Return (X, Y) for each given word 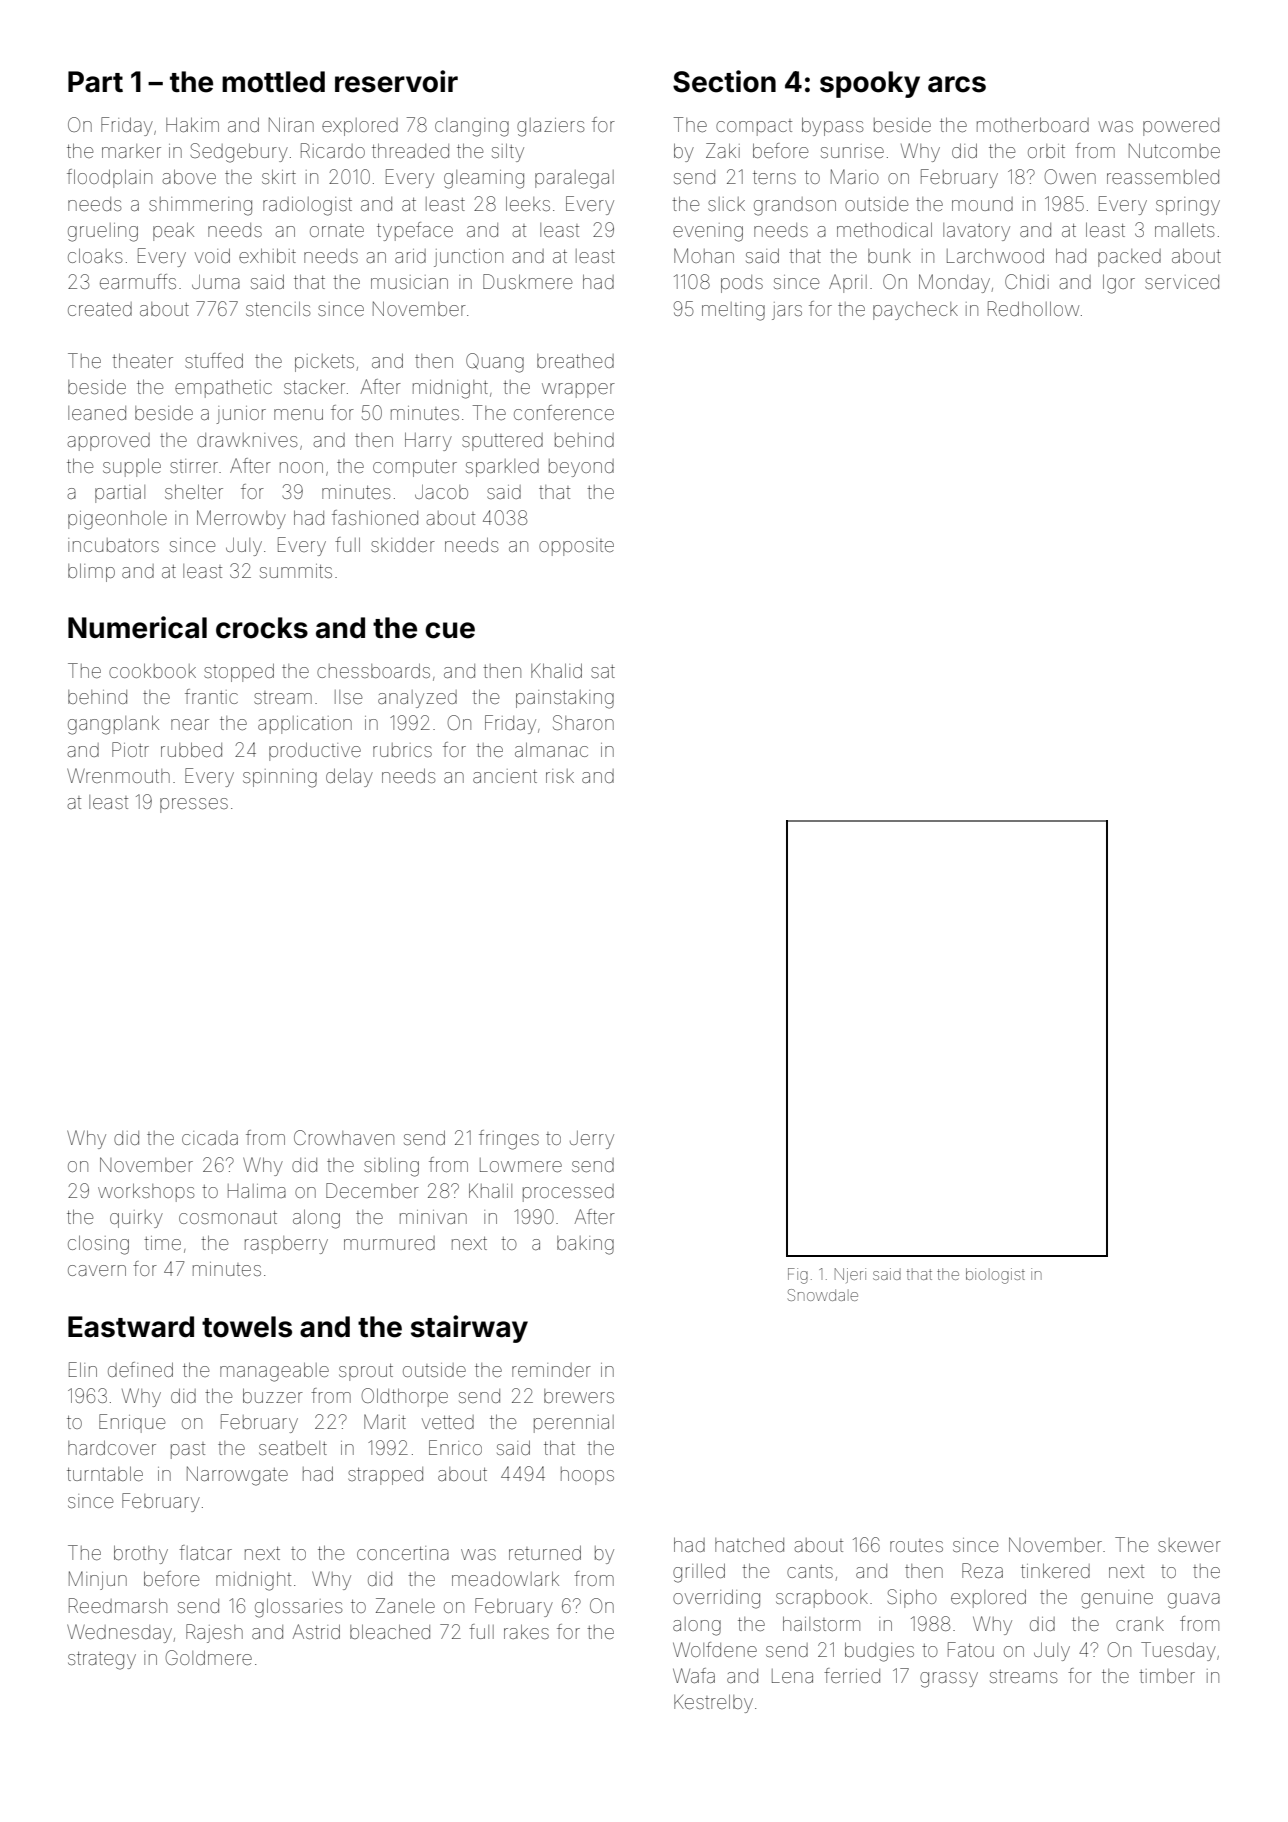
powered (1181, 127)
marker (131, 151)
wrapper (578, 390)
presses (194, 805)
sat (603, 671)
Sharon (583, 722)
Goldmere (209, 1657)
